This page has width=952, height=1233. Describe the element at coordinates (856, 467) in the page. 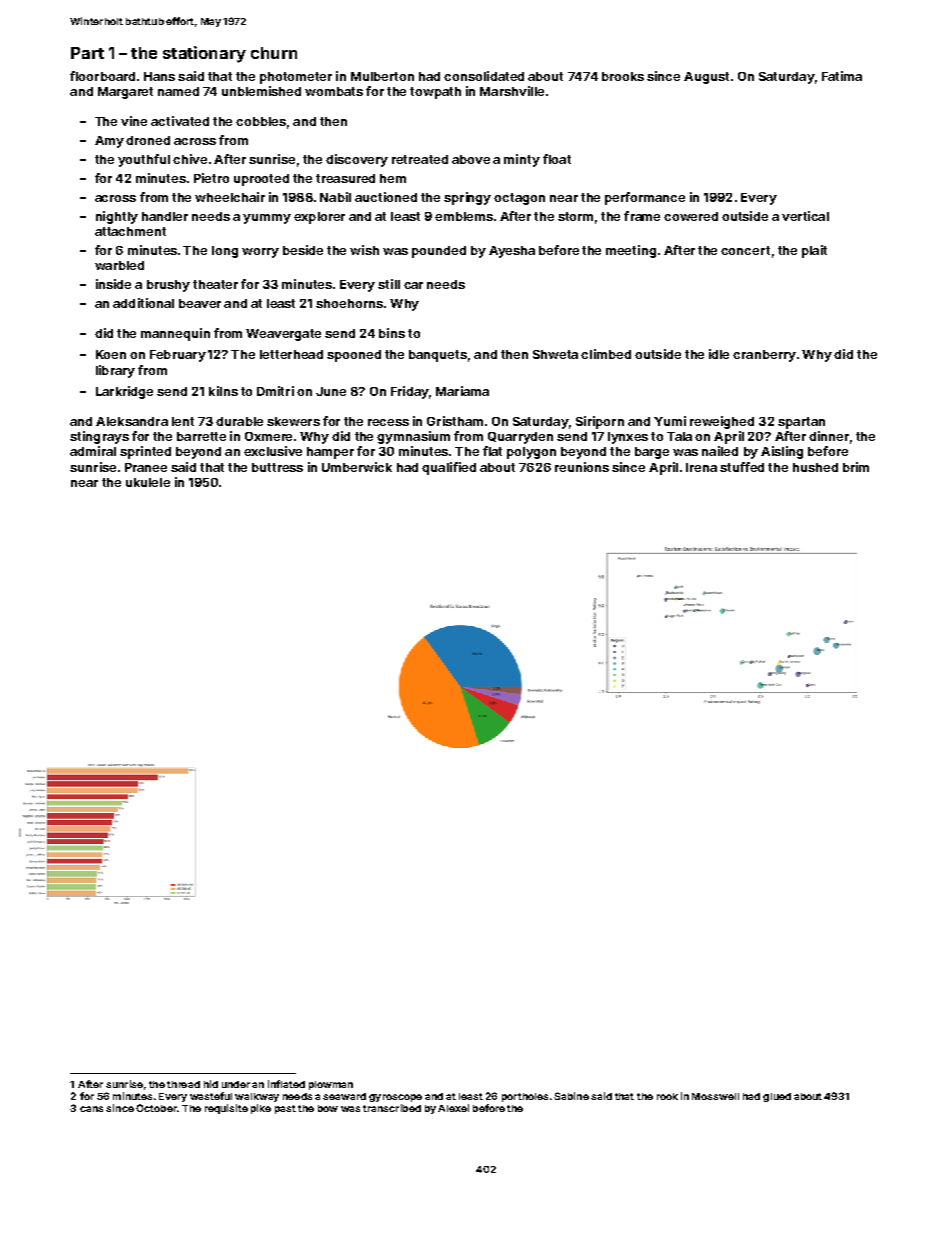

I see `brim` at that location.
